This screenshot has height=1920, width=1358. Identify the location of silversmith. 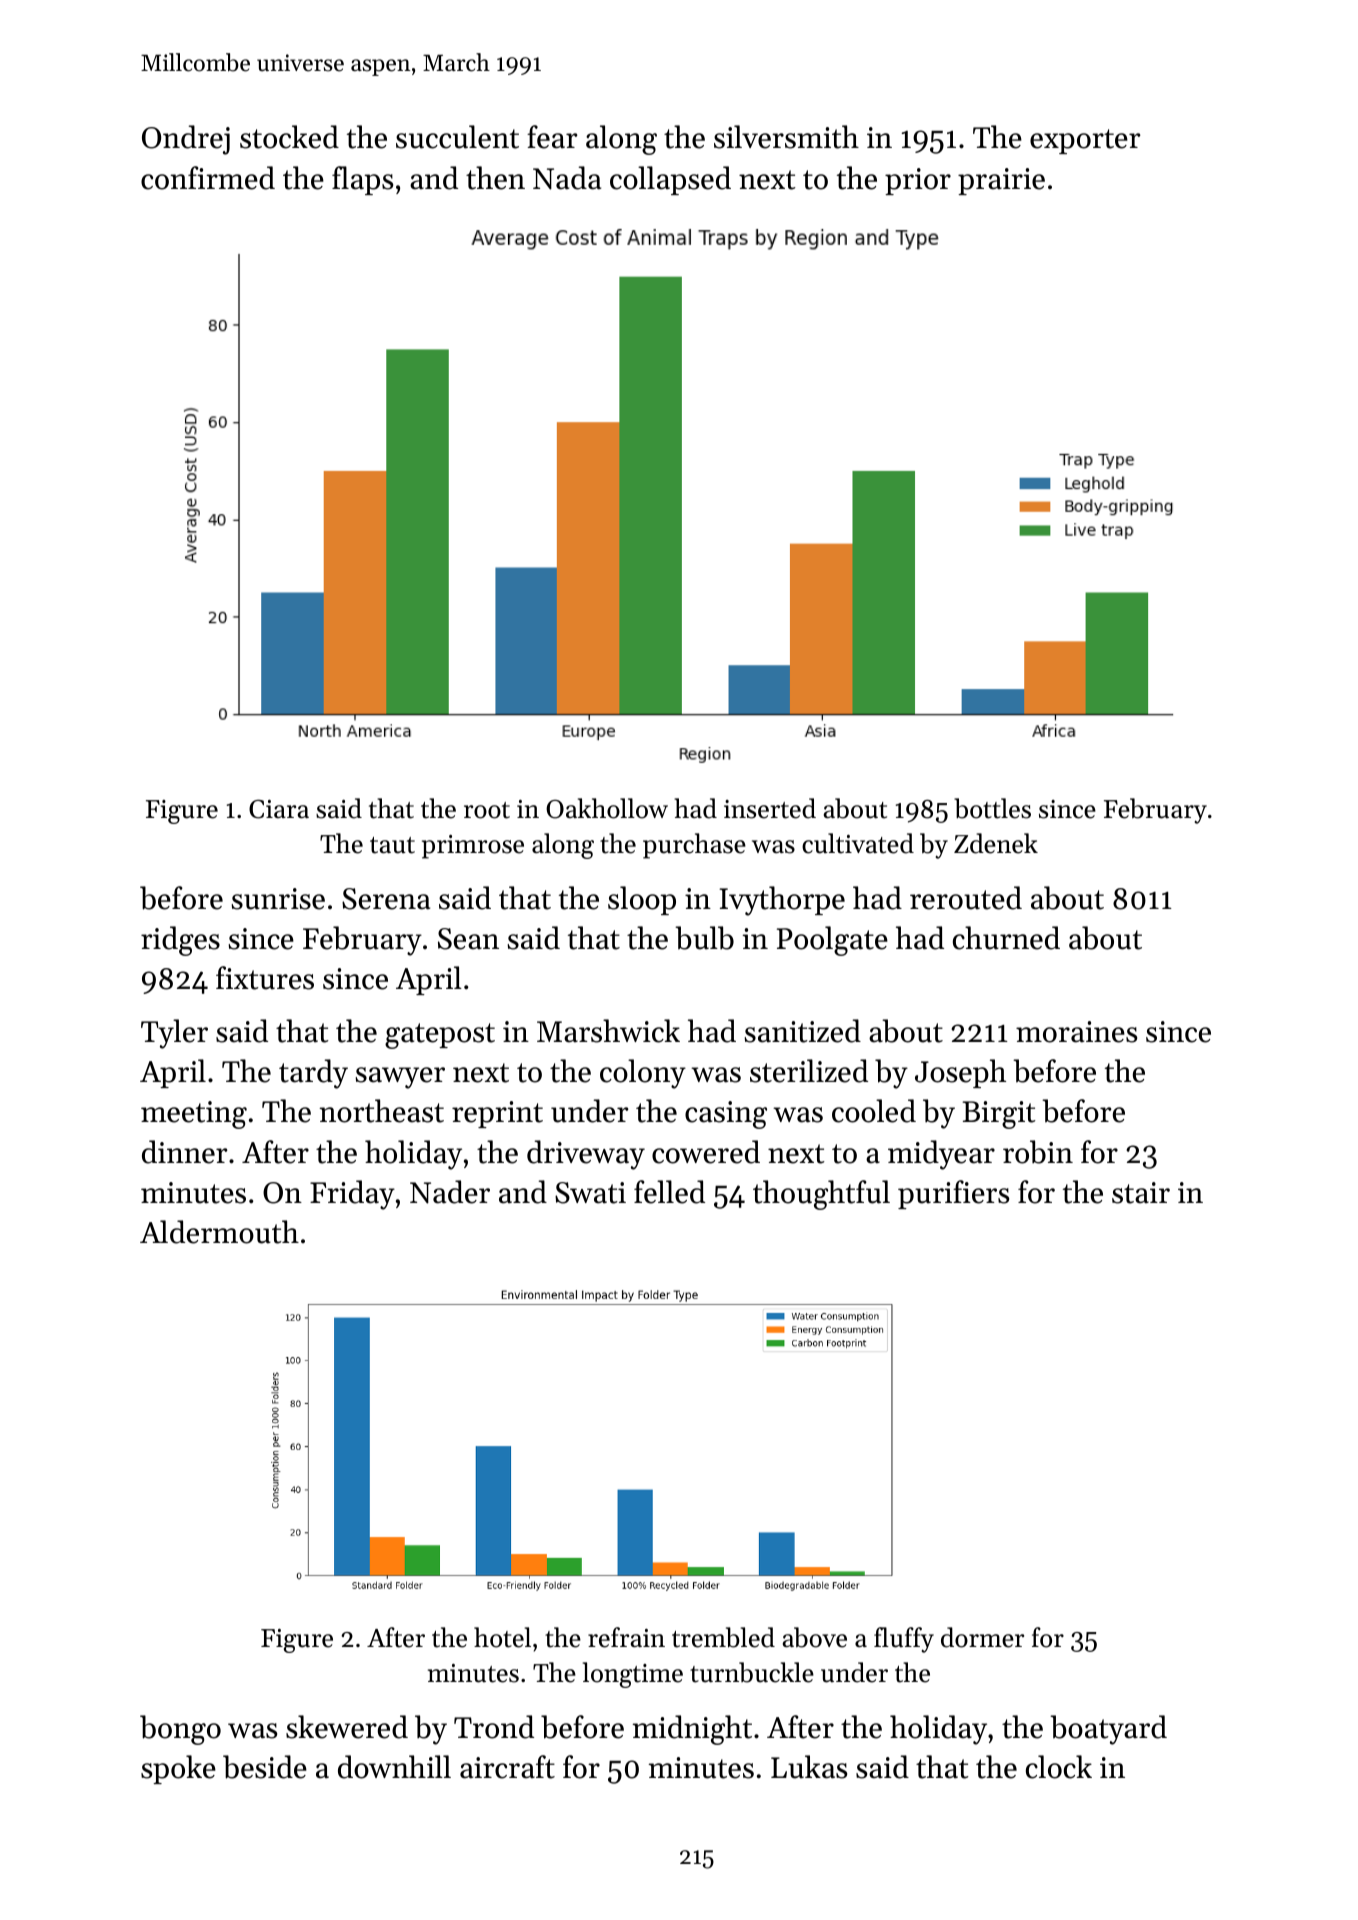
(786, 137).
